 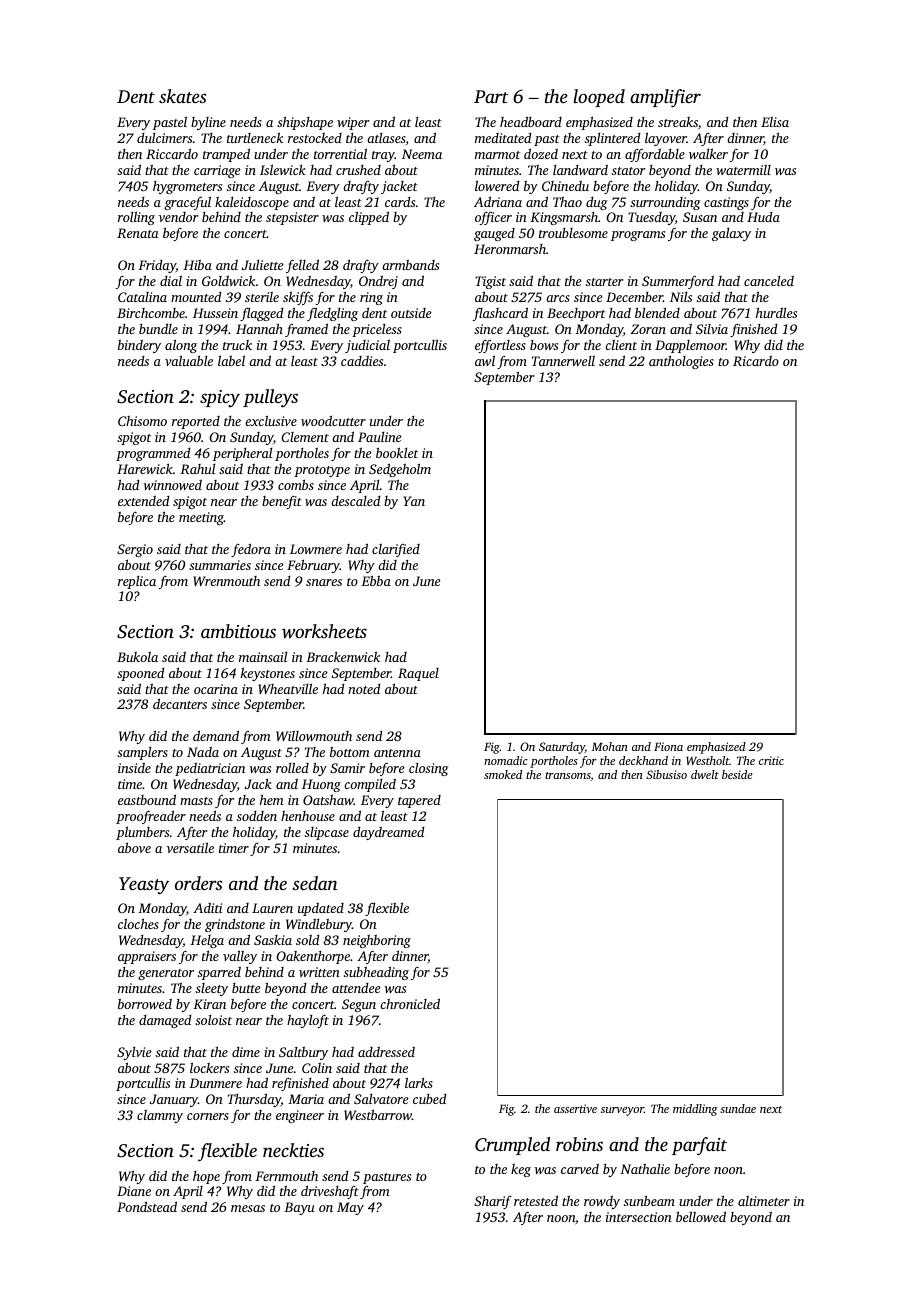 I want to click on Summerford, so click(x=678, y=282).
